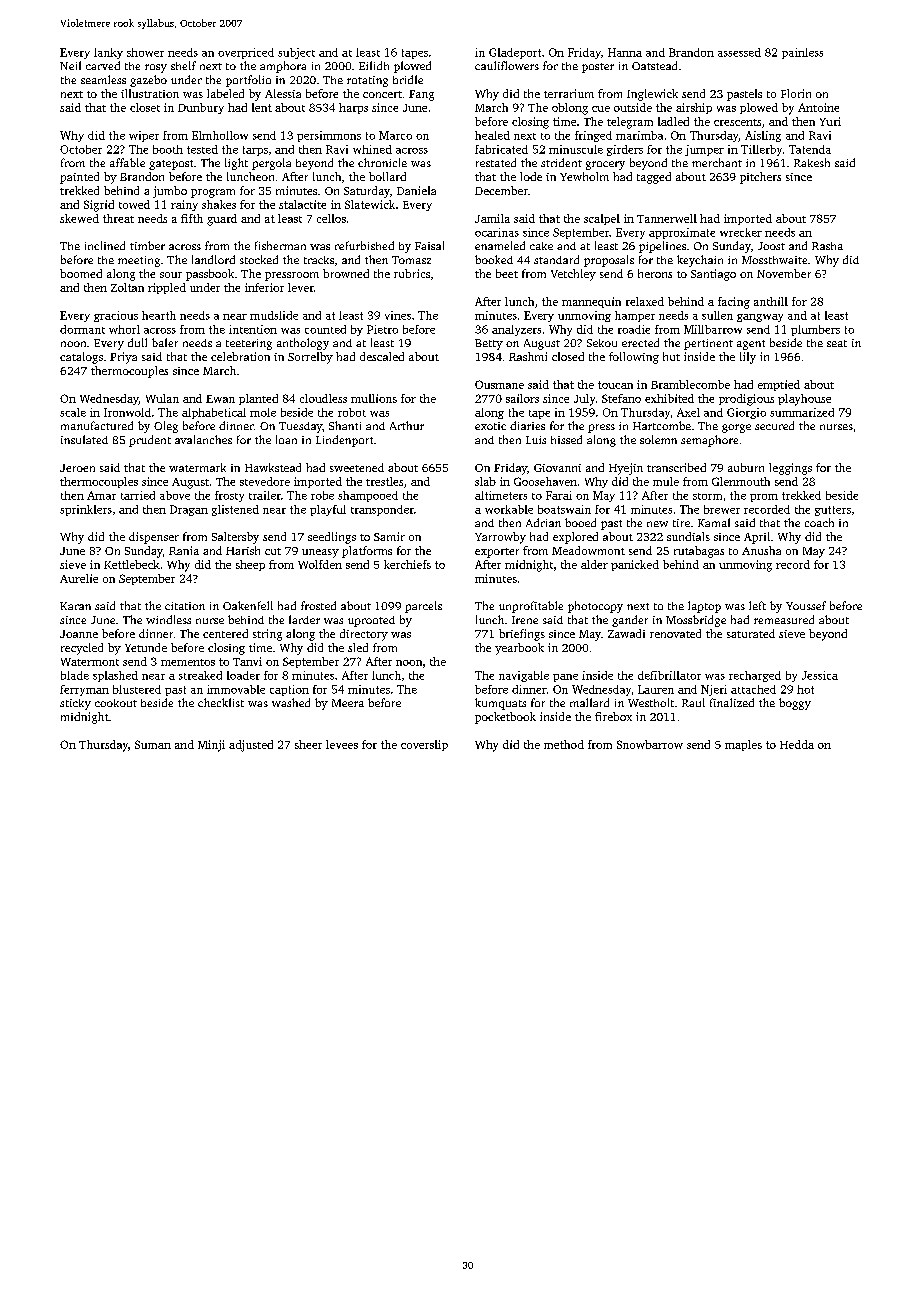 Image resolution: width=924 pixels, height=1308 pixels. Describe the element at coordinates (713, 275) in the image. I see `Santiago` at that location.
